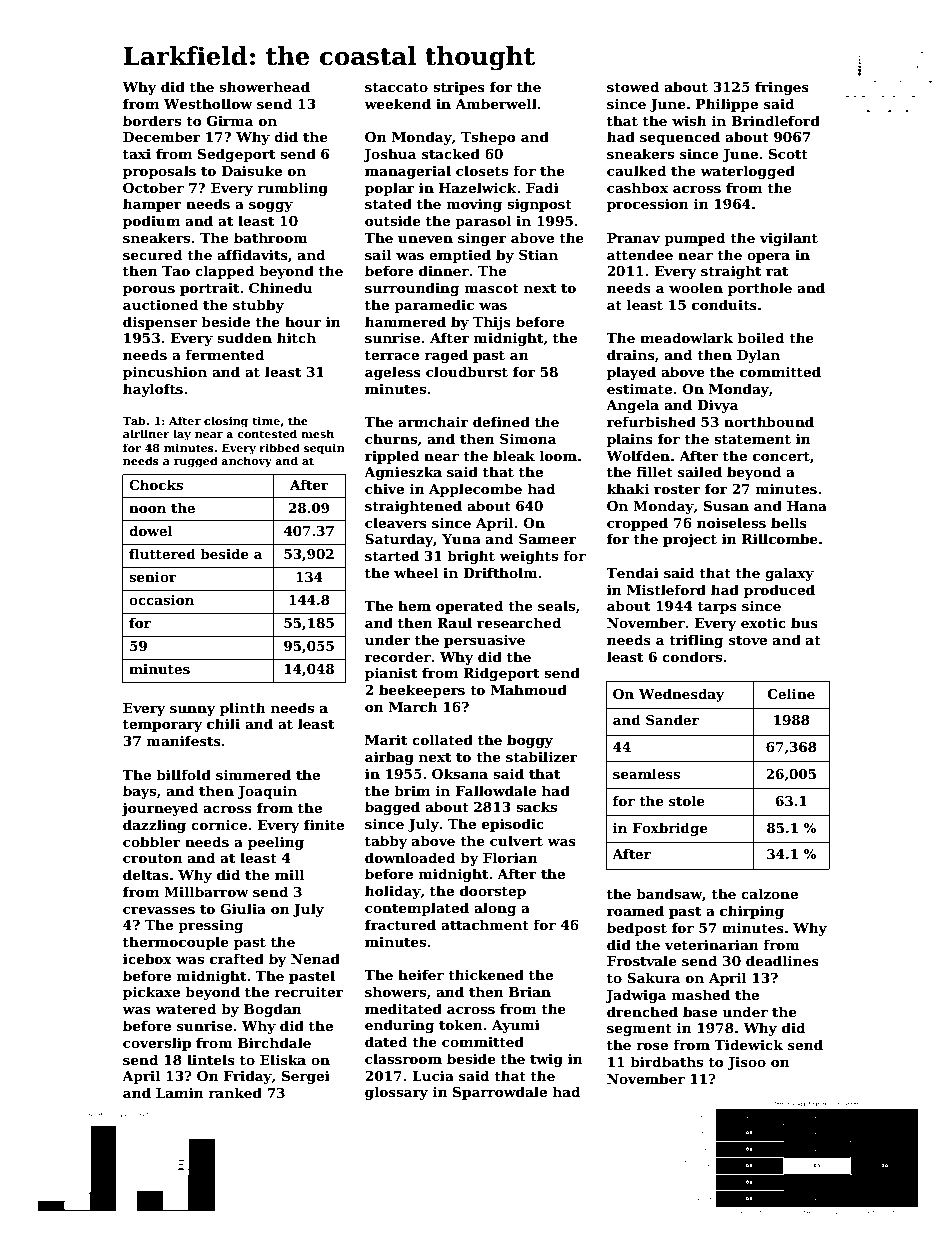 Image resolution: width=952 pixels, height=1233 pixels. Describe the element at coordinates (711, 945) in the document. I see `veterinarian` at that location.
